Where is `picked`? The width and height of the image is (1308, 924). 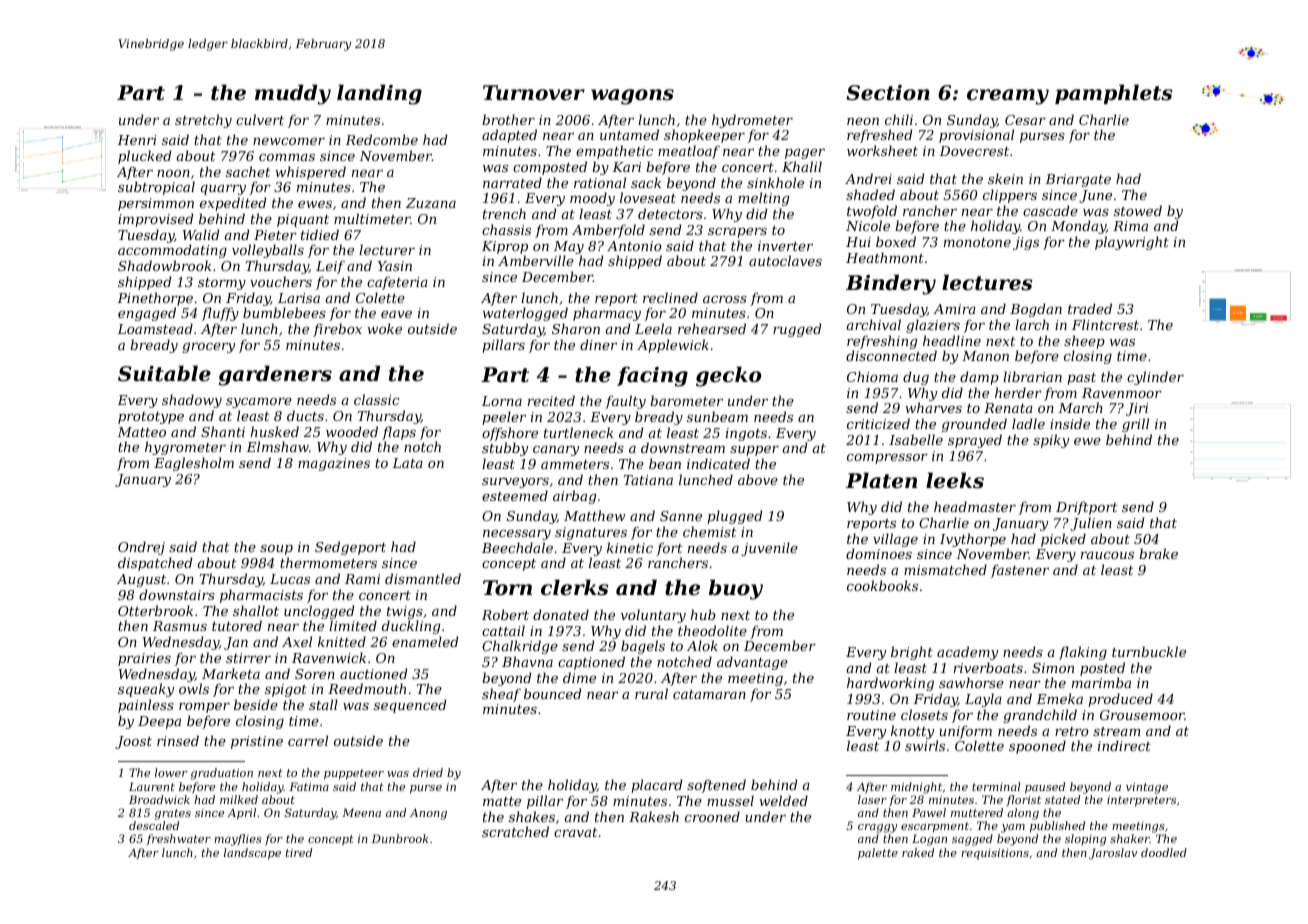 picked is located at coordinates (1063, 540).
